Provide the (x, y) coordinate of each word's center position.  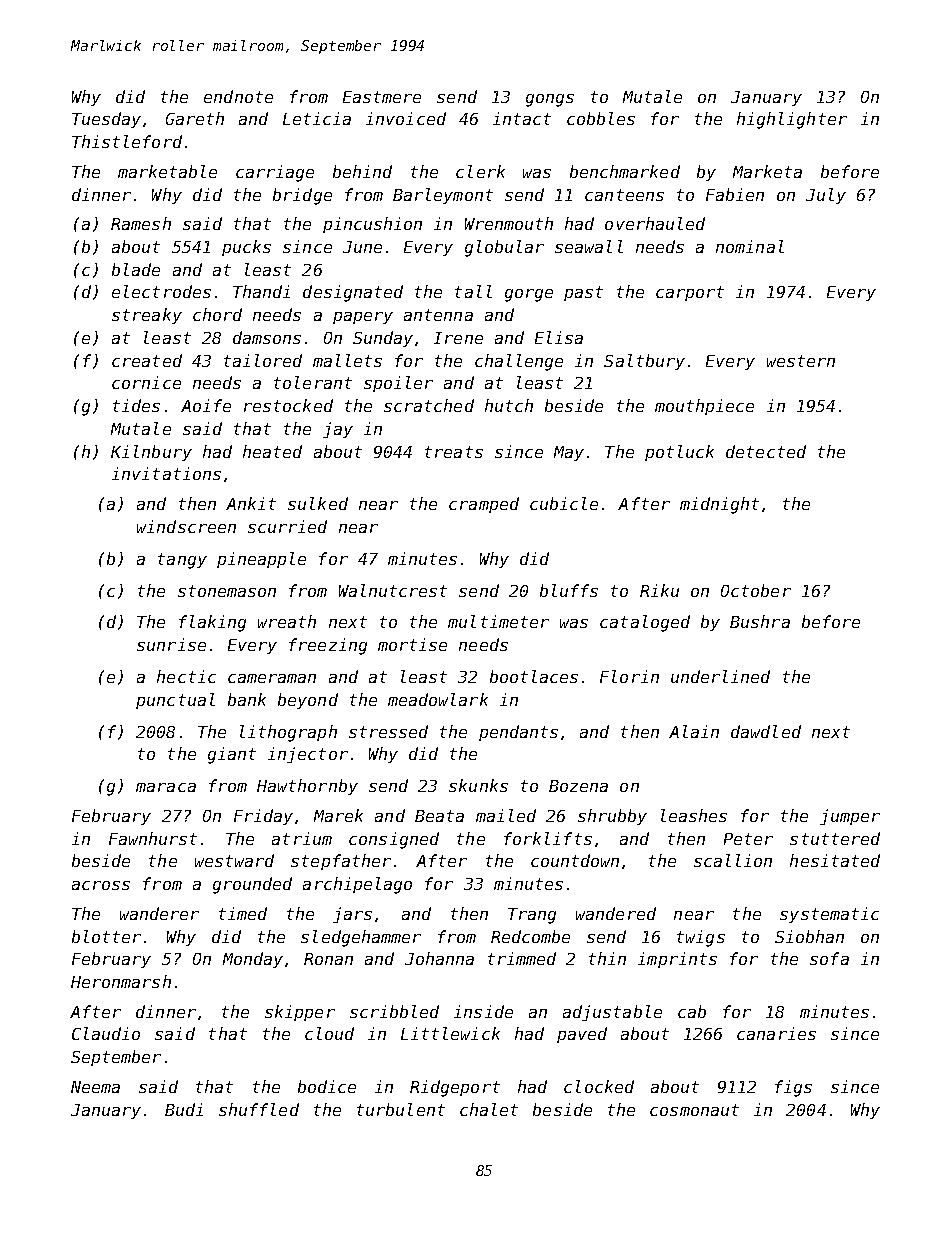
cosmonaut (694, 1110)
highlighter (792, 120)
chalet (489, 1109)
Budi (184, 1109)
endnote (238, 96)
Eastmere (382, 97)
